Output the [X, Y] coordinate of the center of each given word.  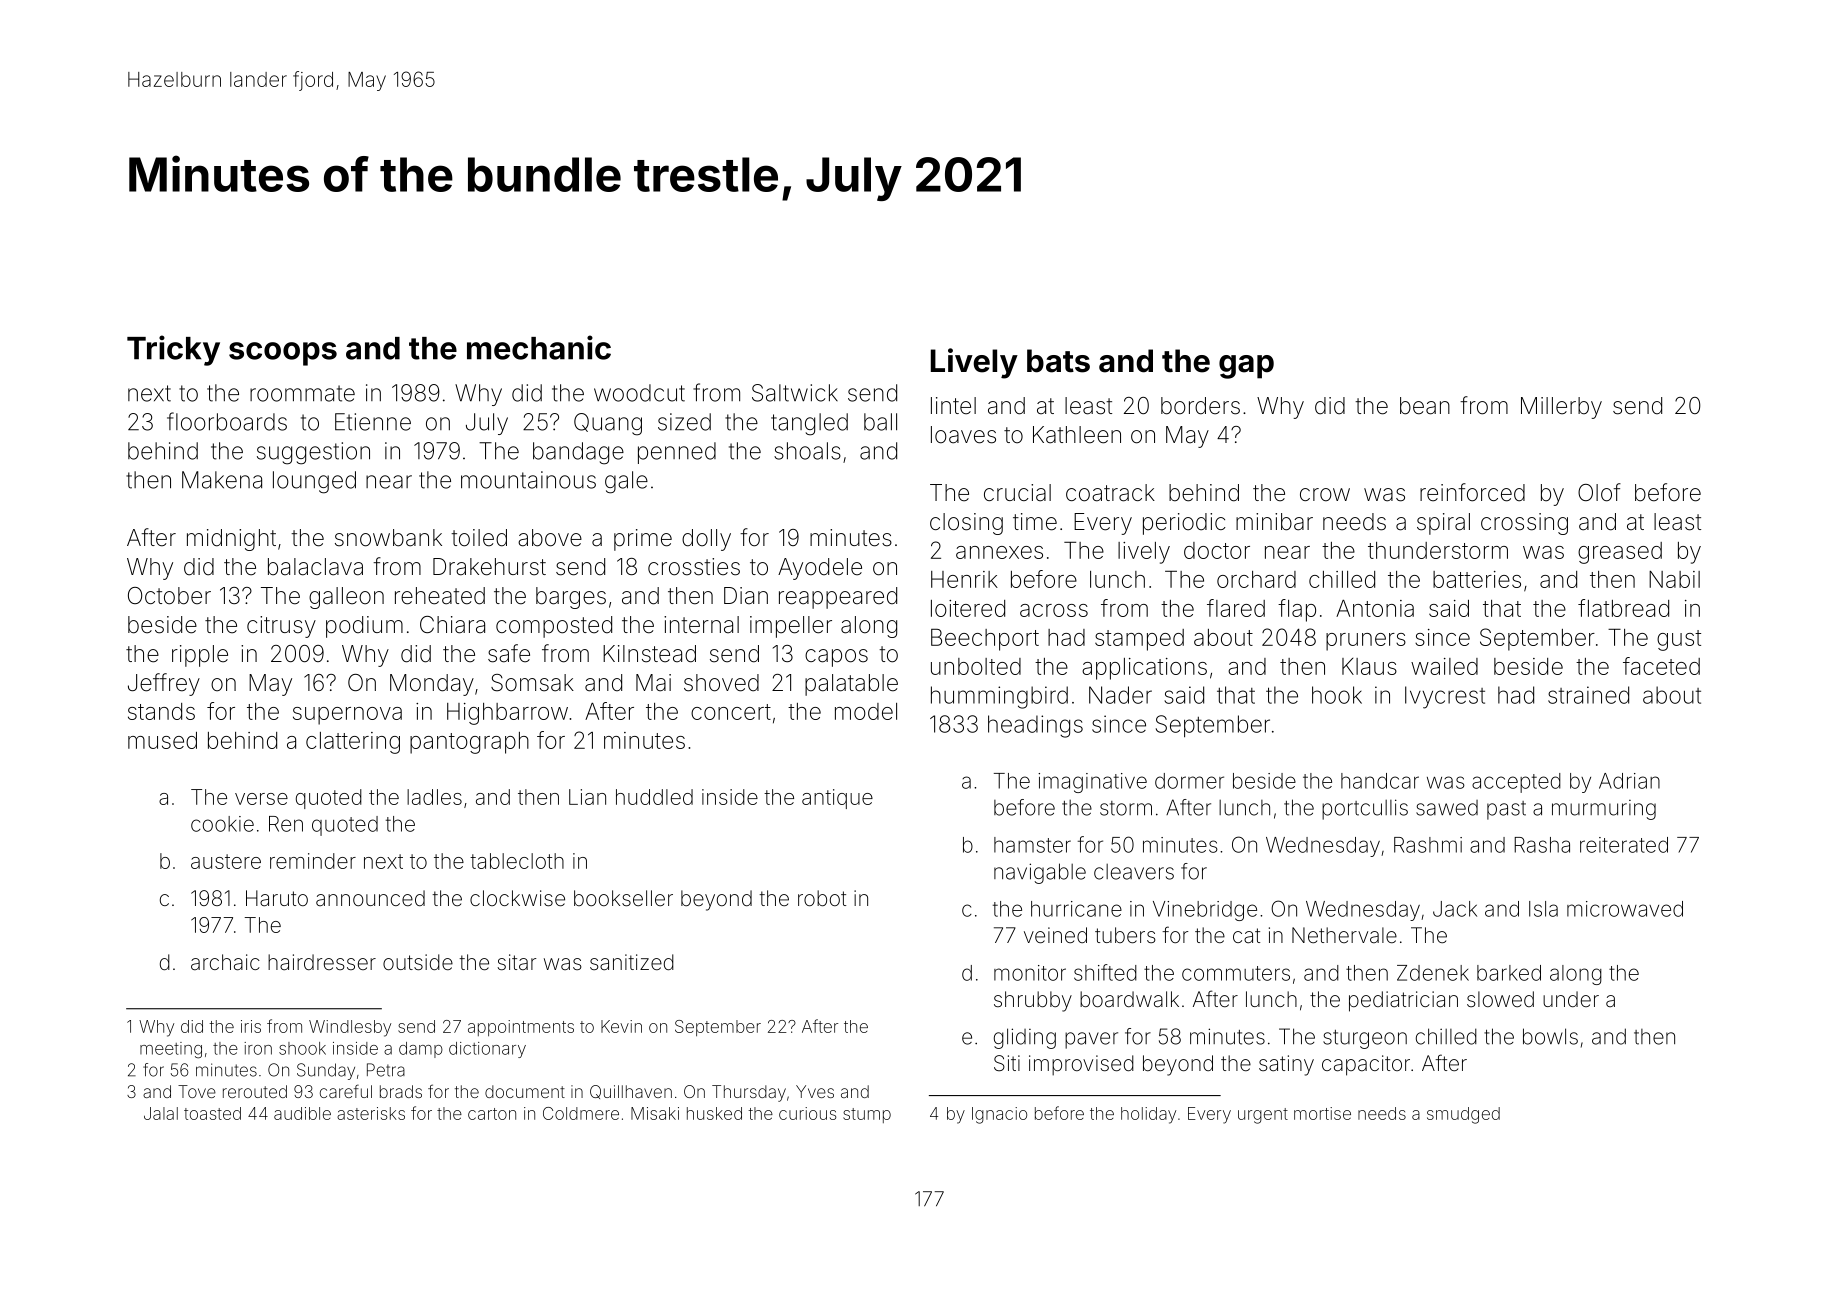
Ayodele [820, 569]
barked [1509, 973]
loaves [963, 435]
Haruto [277, 898]
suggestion [313, 453]
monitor [1030, 973]
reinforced [1472, 492]
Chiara [452, 625]
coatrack [1110, 493]
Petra [386, 1070]
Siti [1007, 1063]
